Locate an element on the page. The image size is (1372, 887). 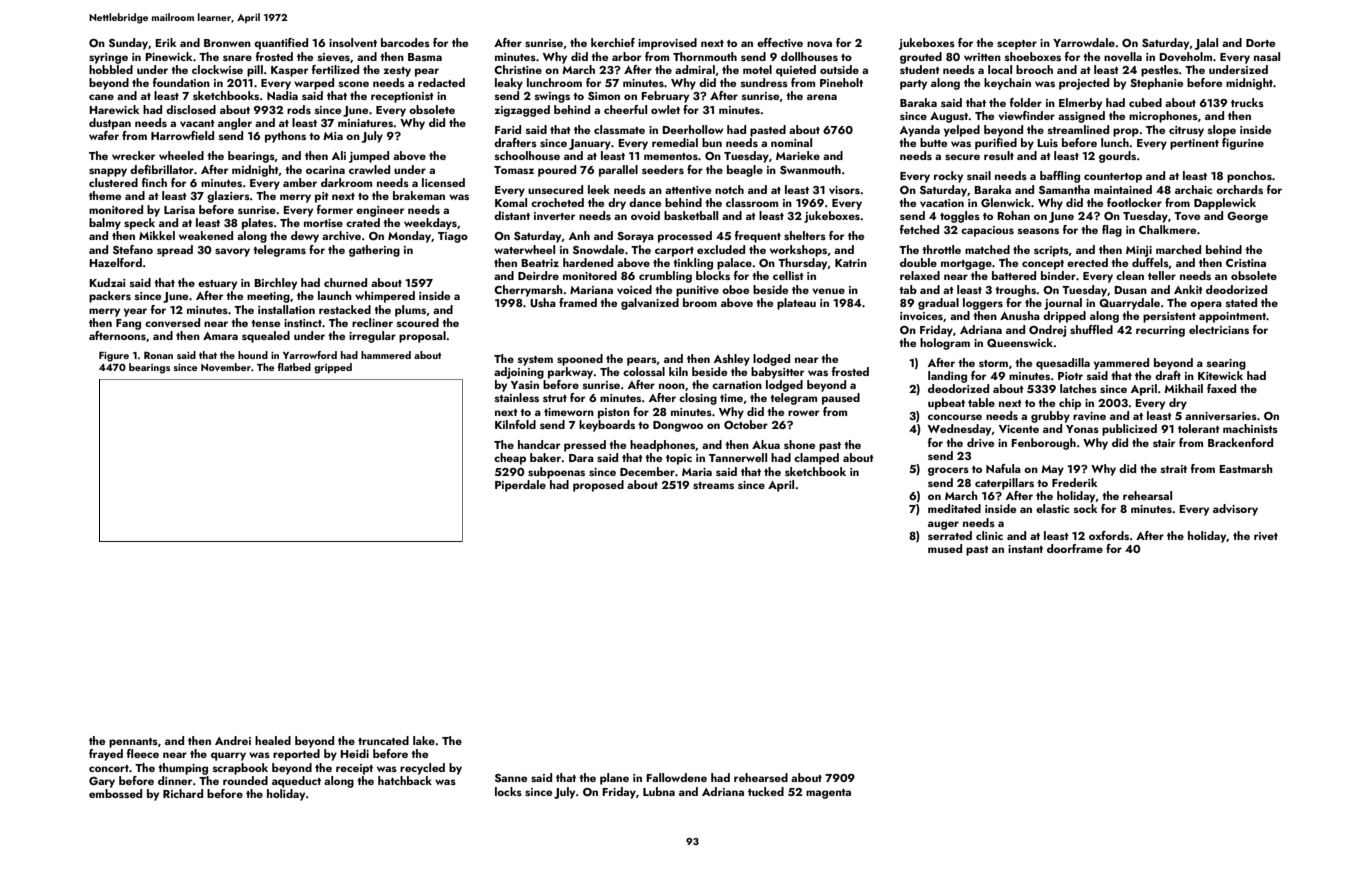
Piperdale is located at coordinates (520, 486).
